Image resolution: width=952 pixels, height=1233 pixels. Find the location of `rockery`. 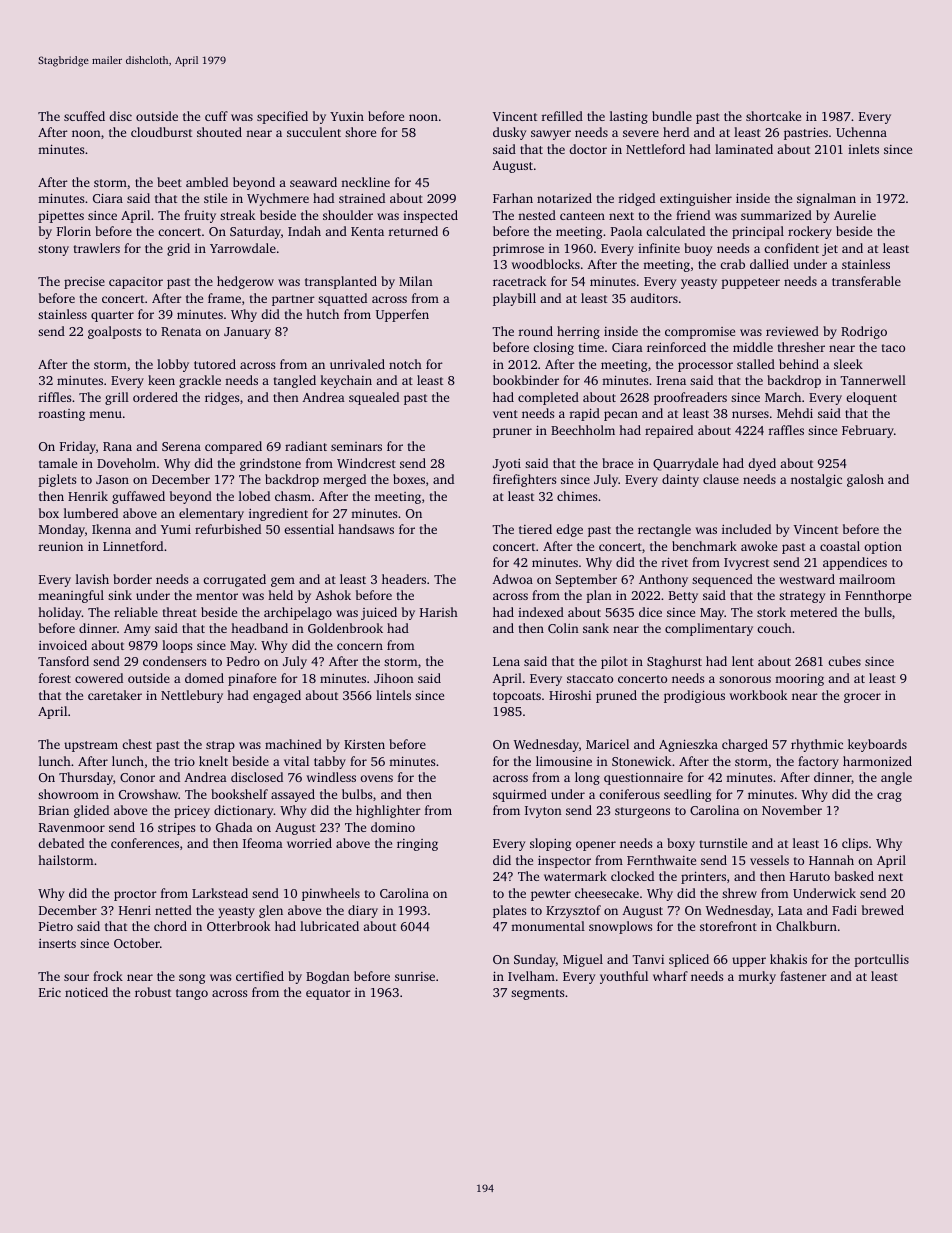

rockery is located at coordinates (810, 232).
